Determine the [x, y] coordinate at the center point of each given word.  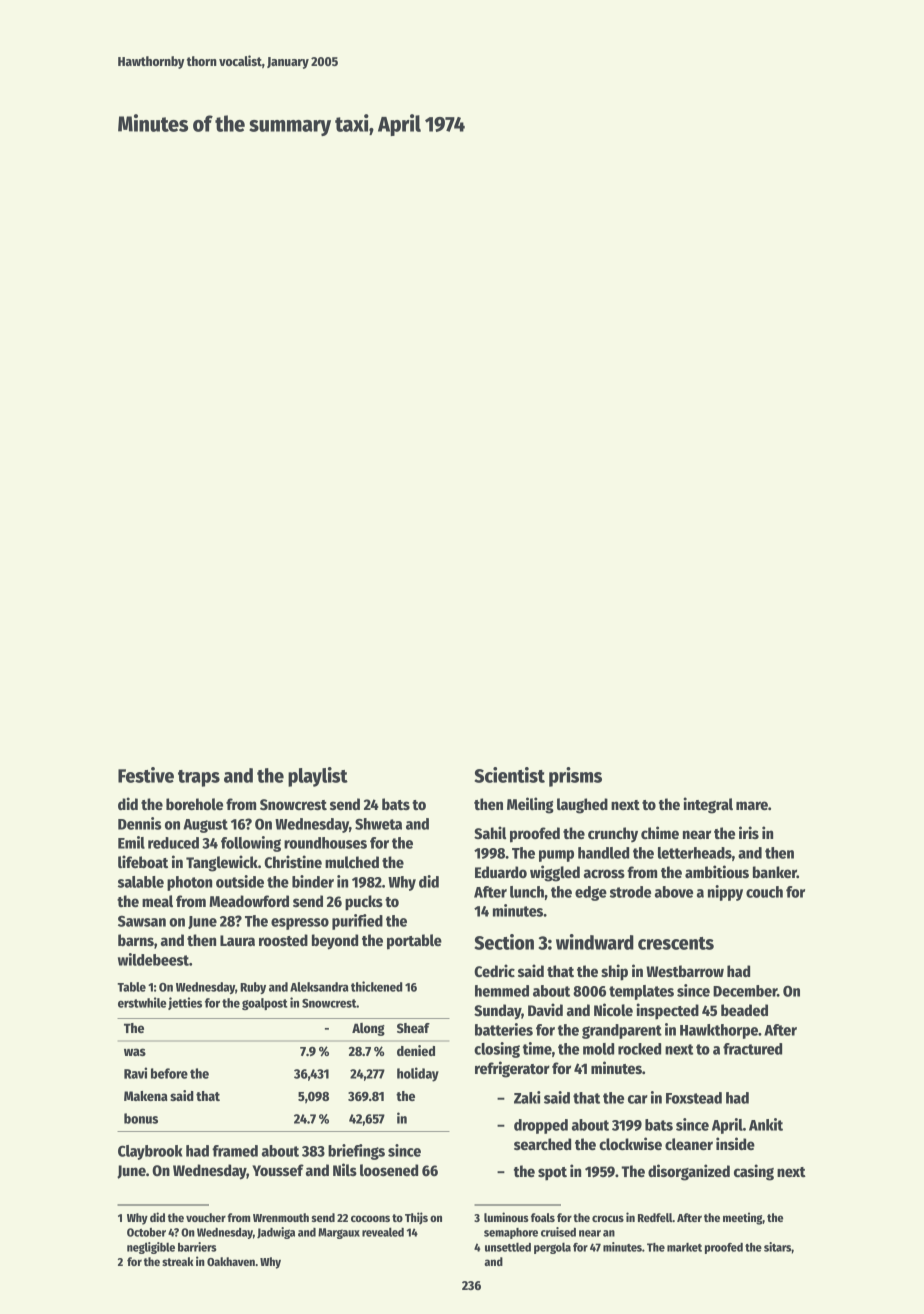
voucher [206, 1217]
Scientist [509, 775]
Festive [146, 775]
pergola [552, 1248]
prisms [575, 777]
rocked [639, 1049]
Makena [146, 1096]
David [545, 1009]
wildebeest [153, 959]
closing [497, 1050]
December [745, 991]
